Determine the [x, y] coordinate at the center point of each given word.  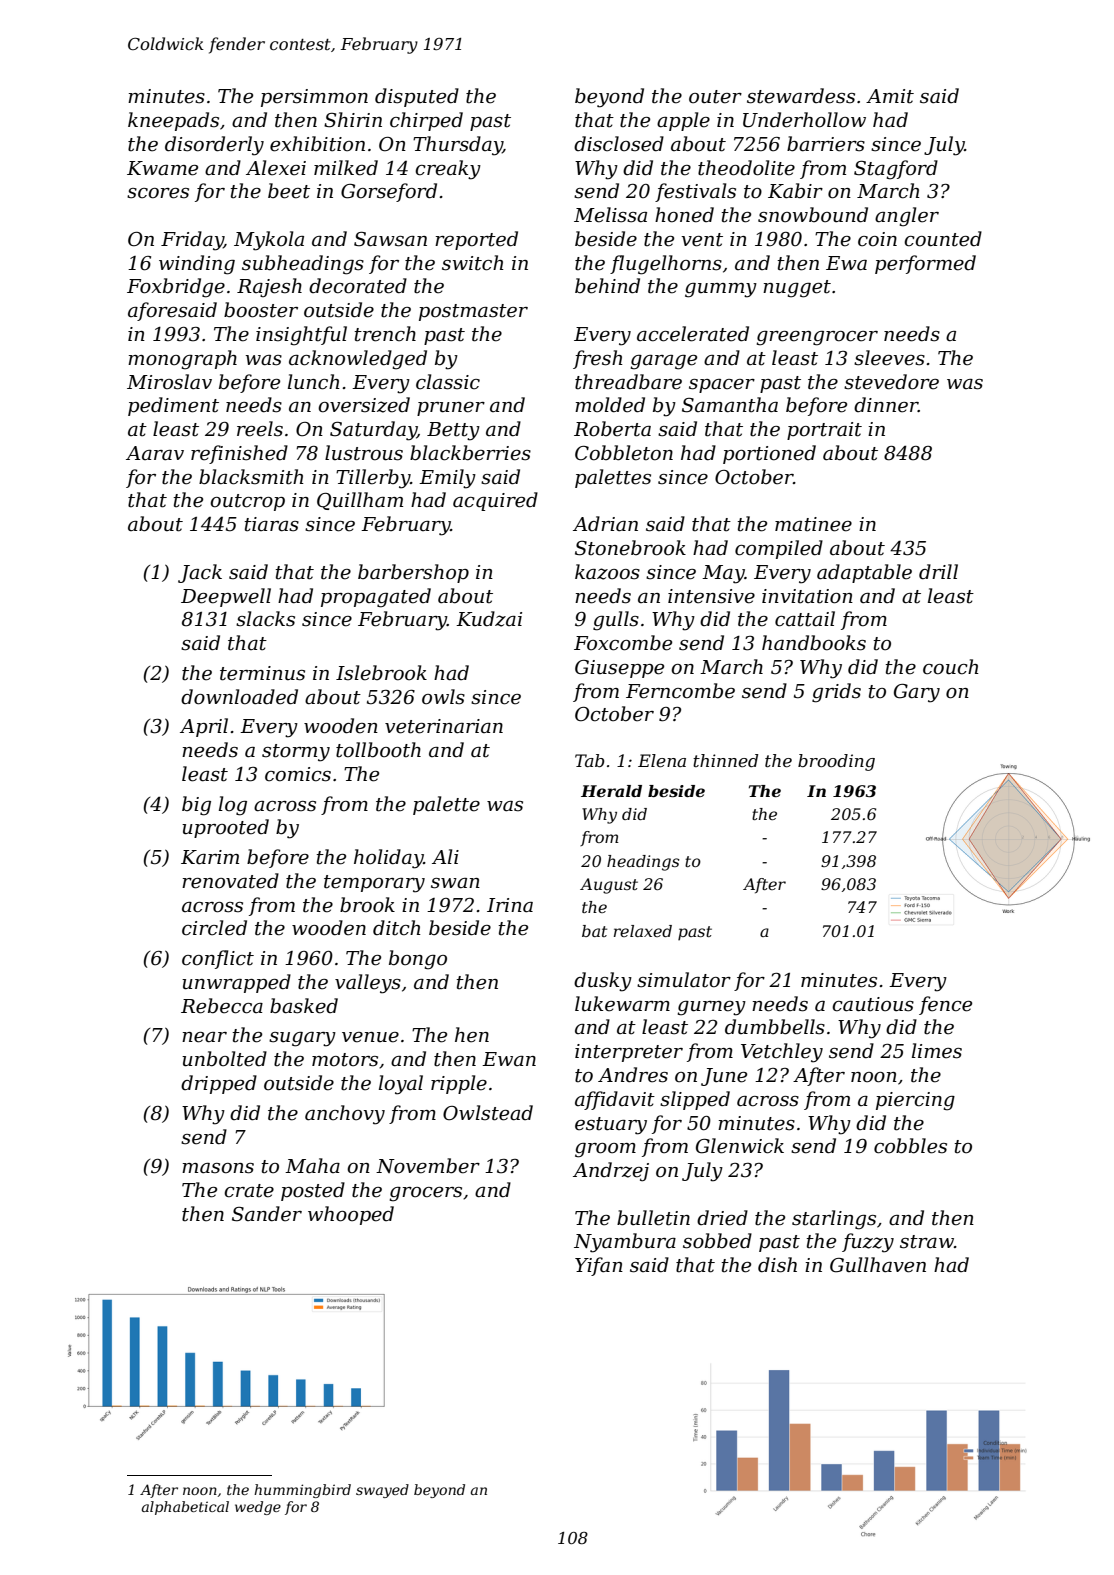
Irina [510, 905]
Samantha [730, 405]
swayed [382, 1491]
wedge [258, 1508]
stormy [296, 753]
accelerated [693, 334]
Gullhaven [878, 1265]
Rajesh [269, 287]
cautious [873, 1004]
